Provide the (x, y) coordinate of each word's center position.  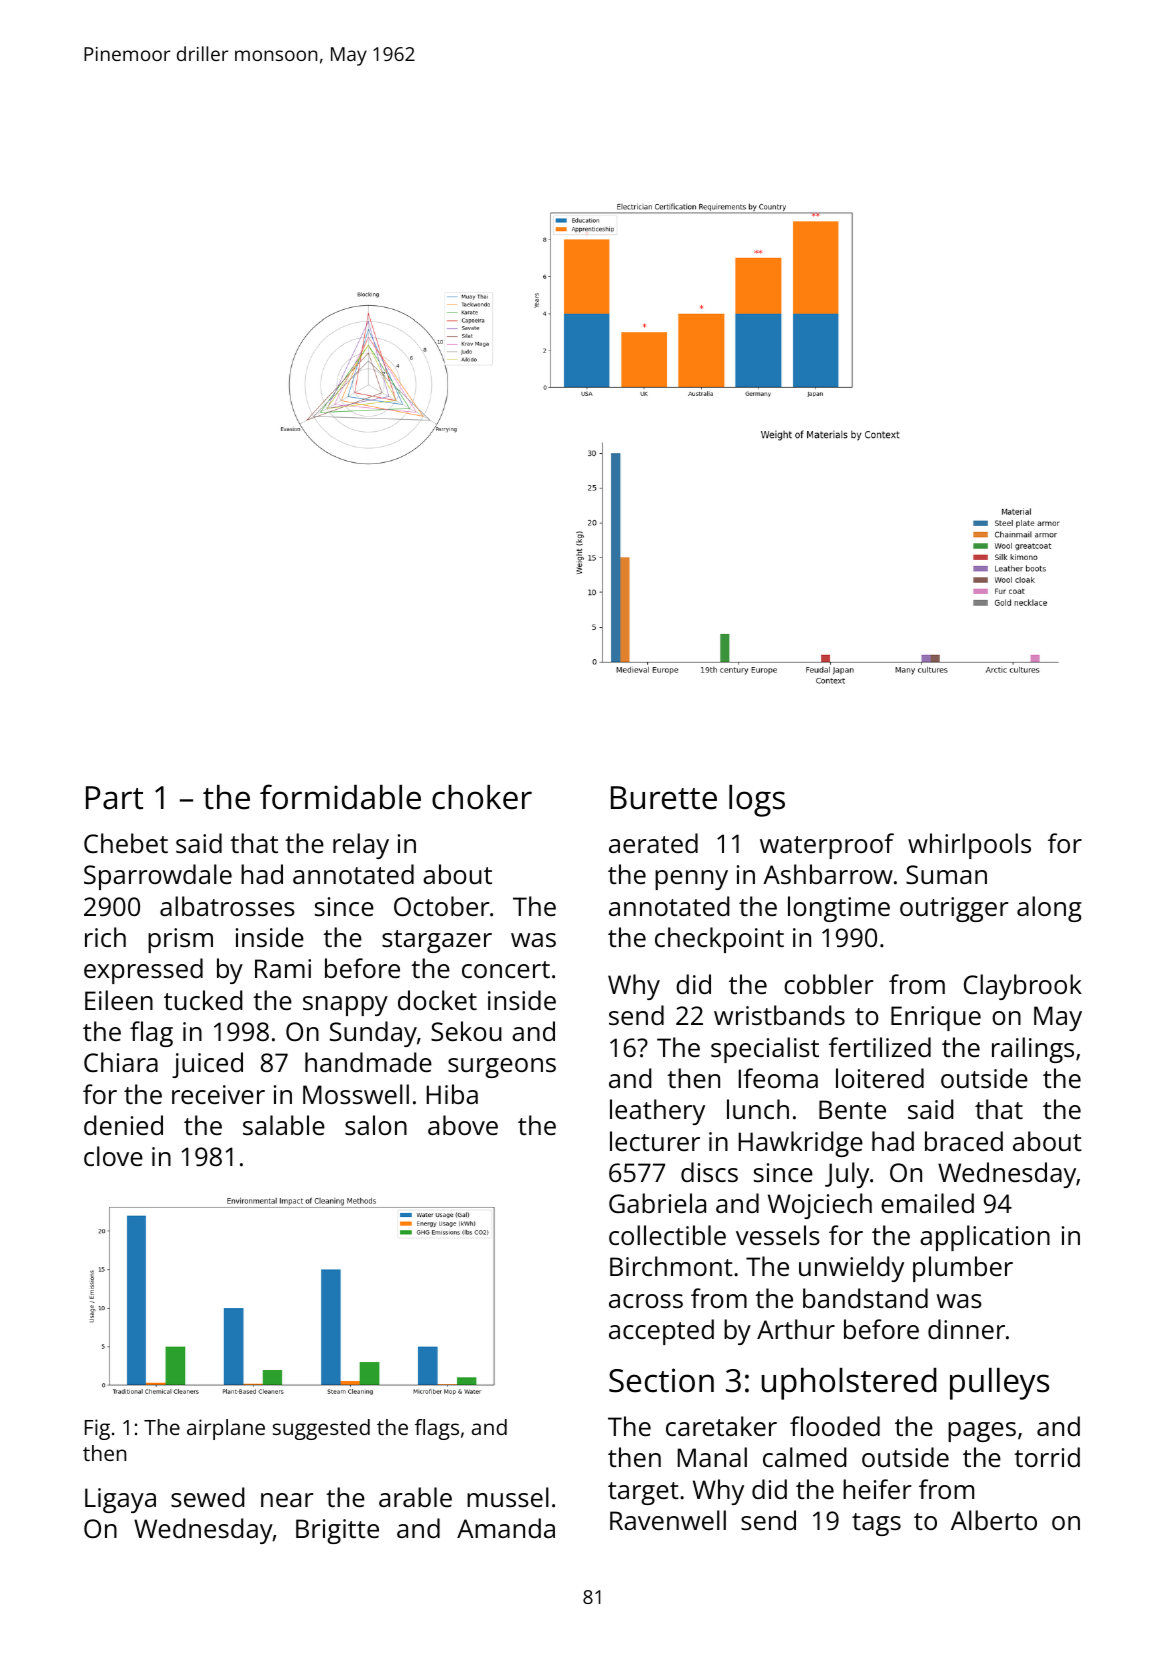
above (463, 1125)
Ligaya (120, 1500)
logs (757, 801)
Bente (852, 1109)
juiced (207, 1065)
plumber (963, 1269)
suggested (321, 1429)
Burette (664, 798)
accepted (661, 1332)
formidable (340, 797)
